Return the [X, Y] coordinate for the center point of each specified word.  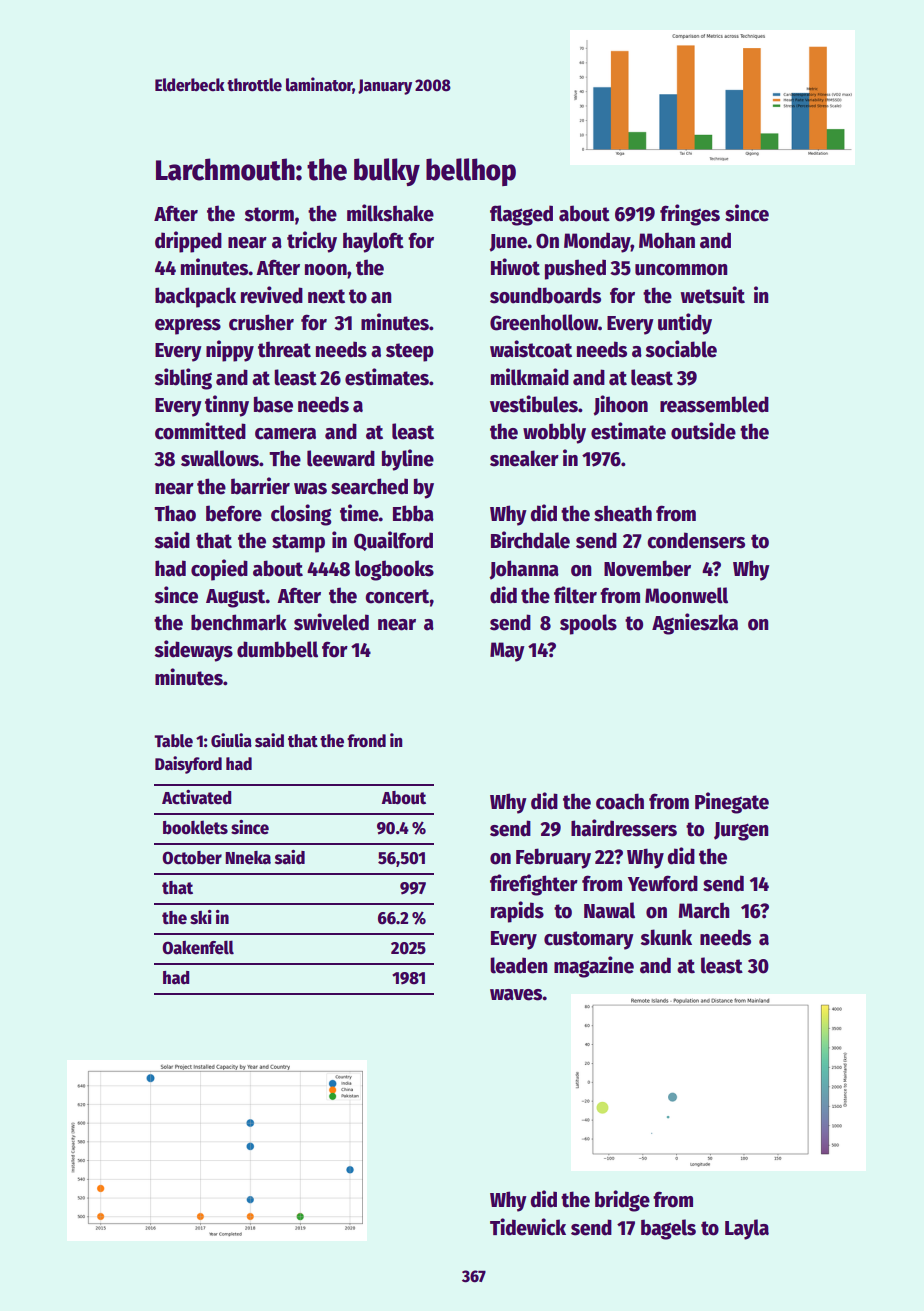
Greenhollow [544, 322]
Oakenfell [198, 947]
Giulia [231, 740]
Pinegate [732, 803]
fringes [690, 215]
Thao [175, 513]
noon [326, 270]
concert [397, 596]
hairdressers [624, 828]
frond [366, 741]
